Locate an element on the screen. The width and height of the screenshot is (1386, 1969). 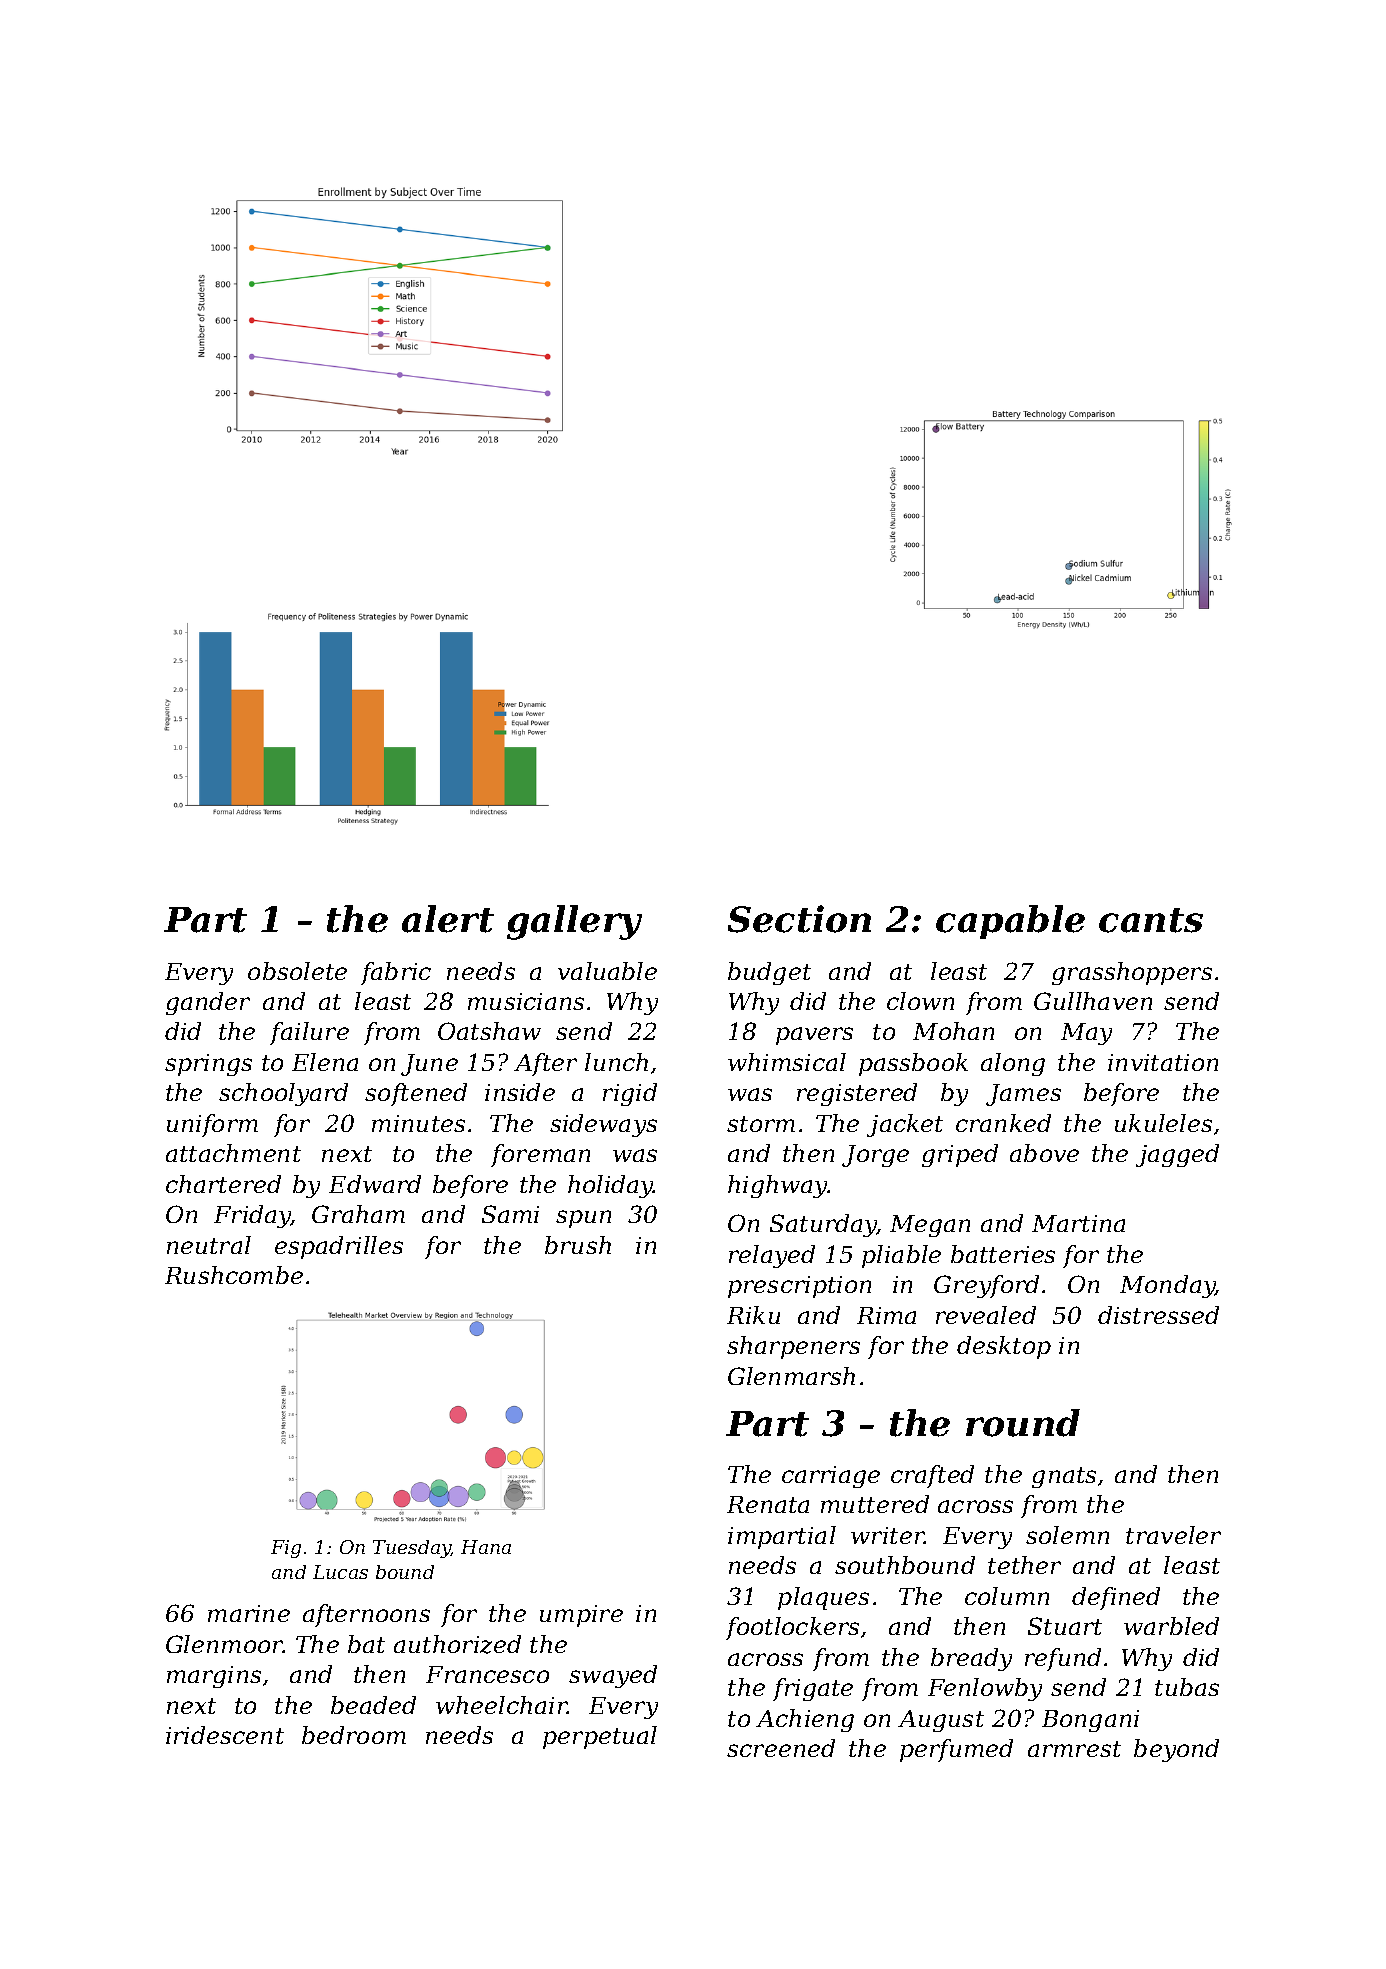
Rushcombe is located at coordinates (234, 1275).
